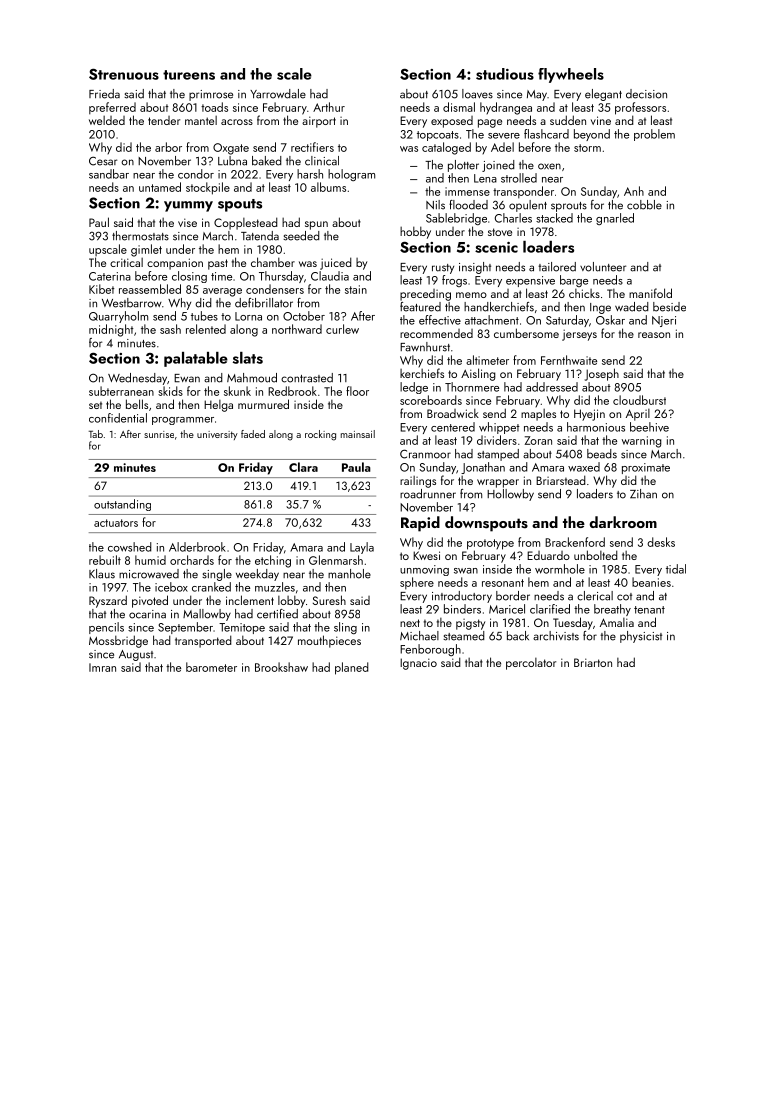  Describe the element at coordinates (483, 468) in the image. I see `Jonathan` at that location.
